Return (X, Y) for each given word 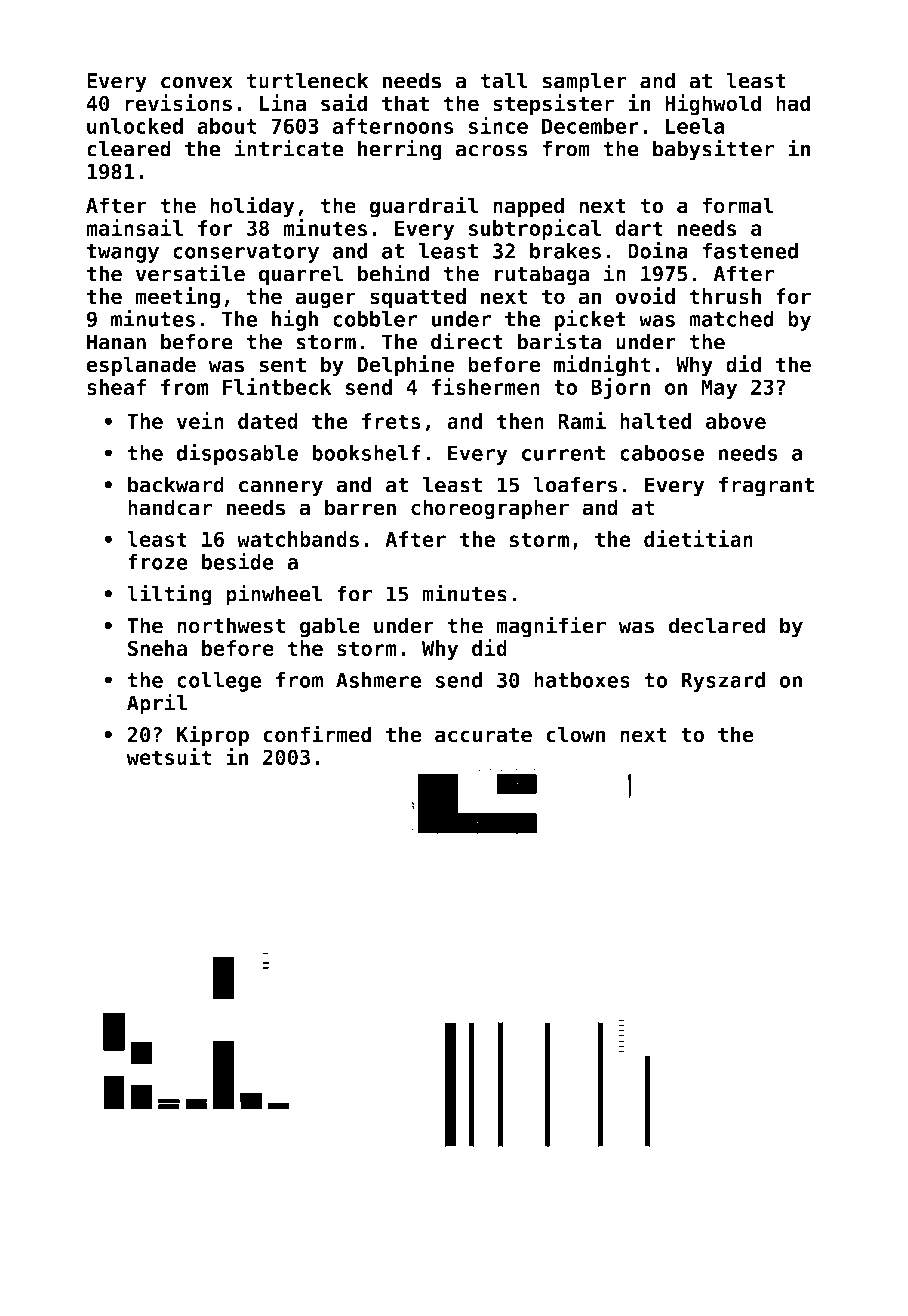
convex (197, 82)
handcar (170, 507)
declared (717, 625)
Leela (695, 126)
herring (400, 150)
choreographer (490, 509)
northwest (231, 625)
